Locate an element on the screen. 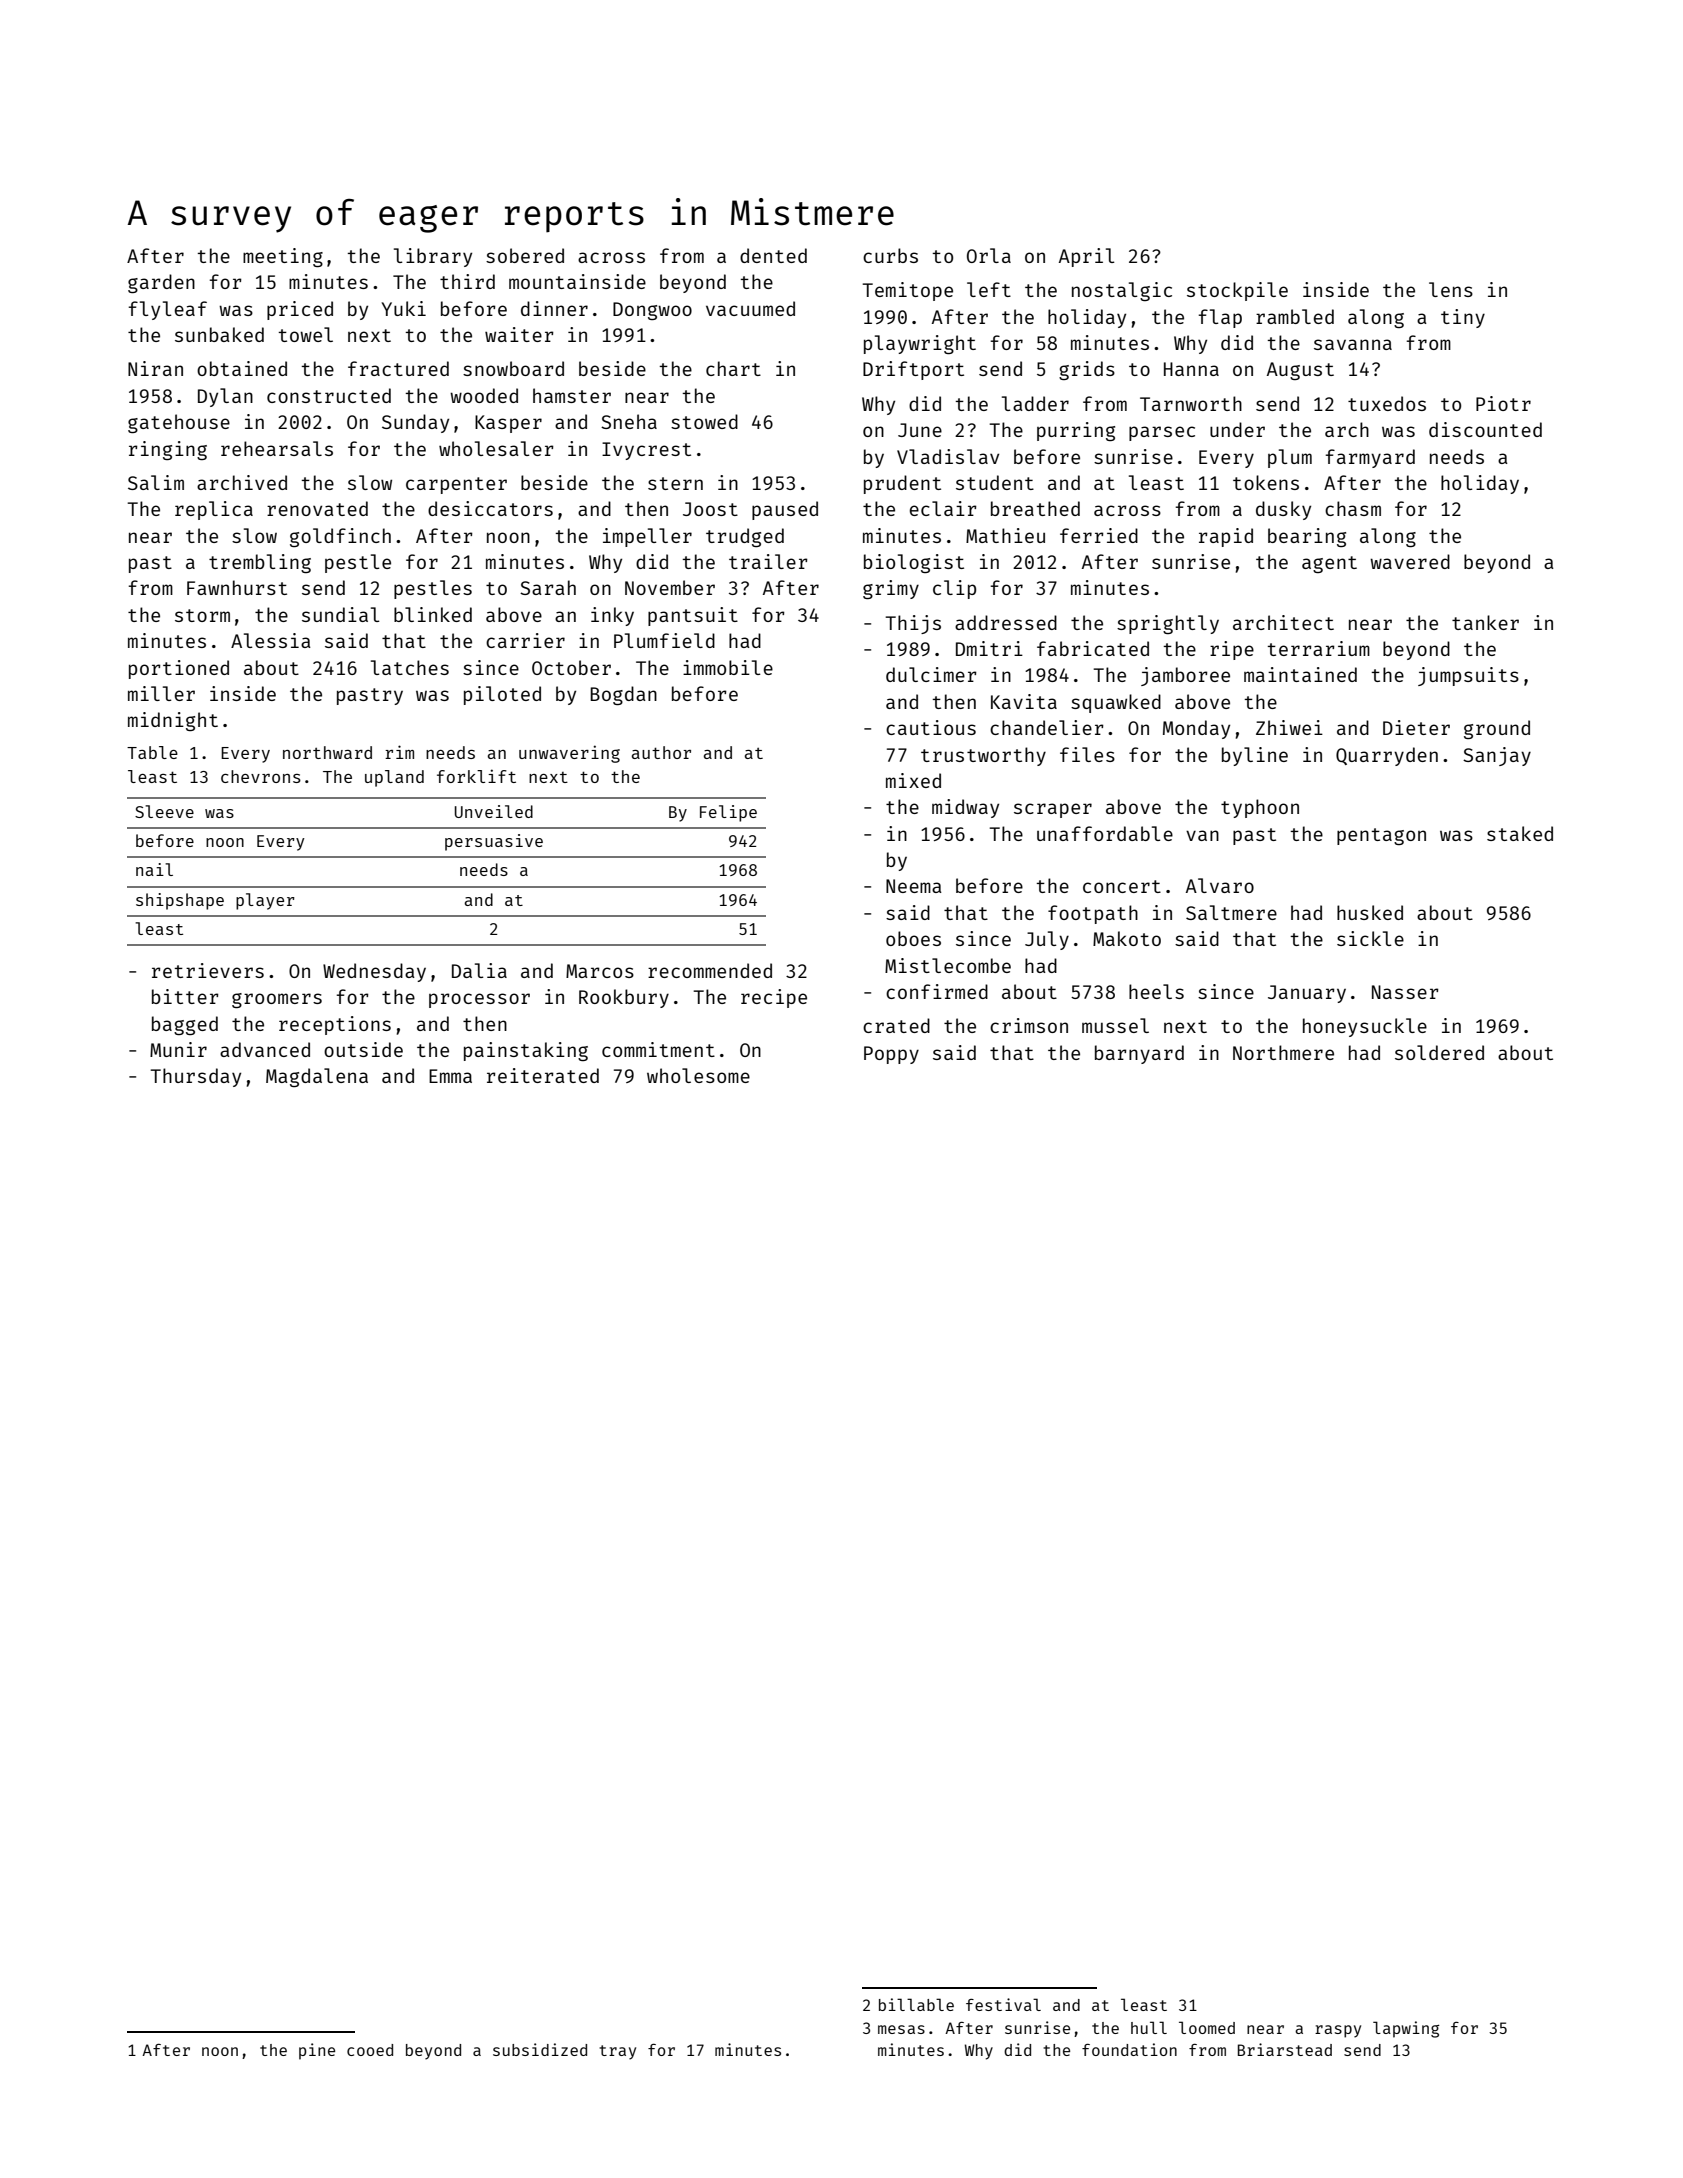 Image resolution: width=1683 pixels, height=2178 pixels. farmyard is located at coordinates (1370, 458).
